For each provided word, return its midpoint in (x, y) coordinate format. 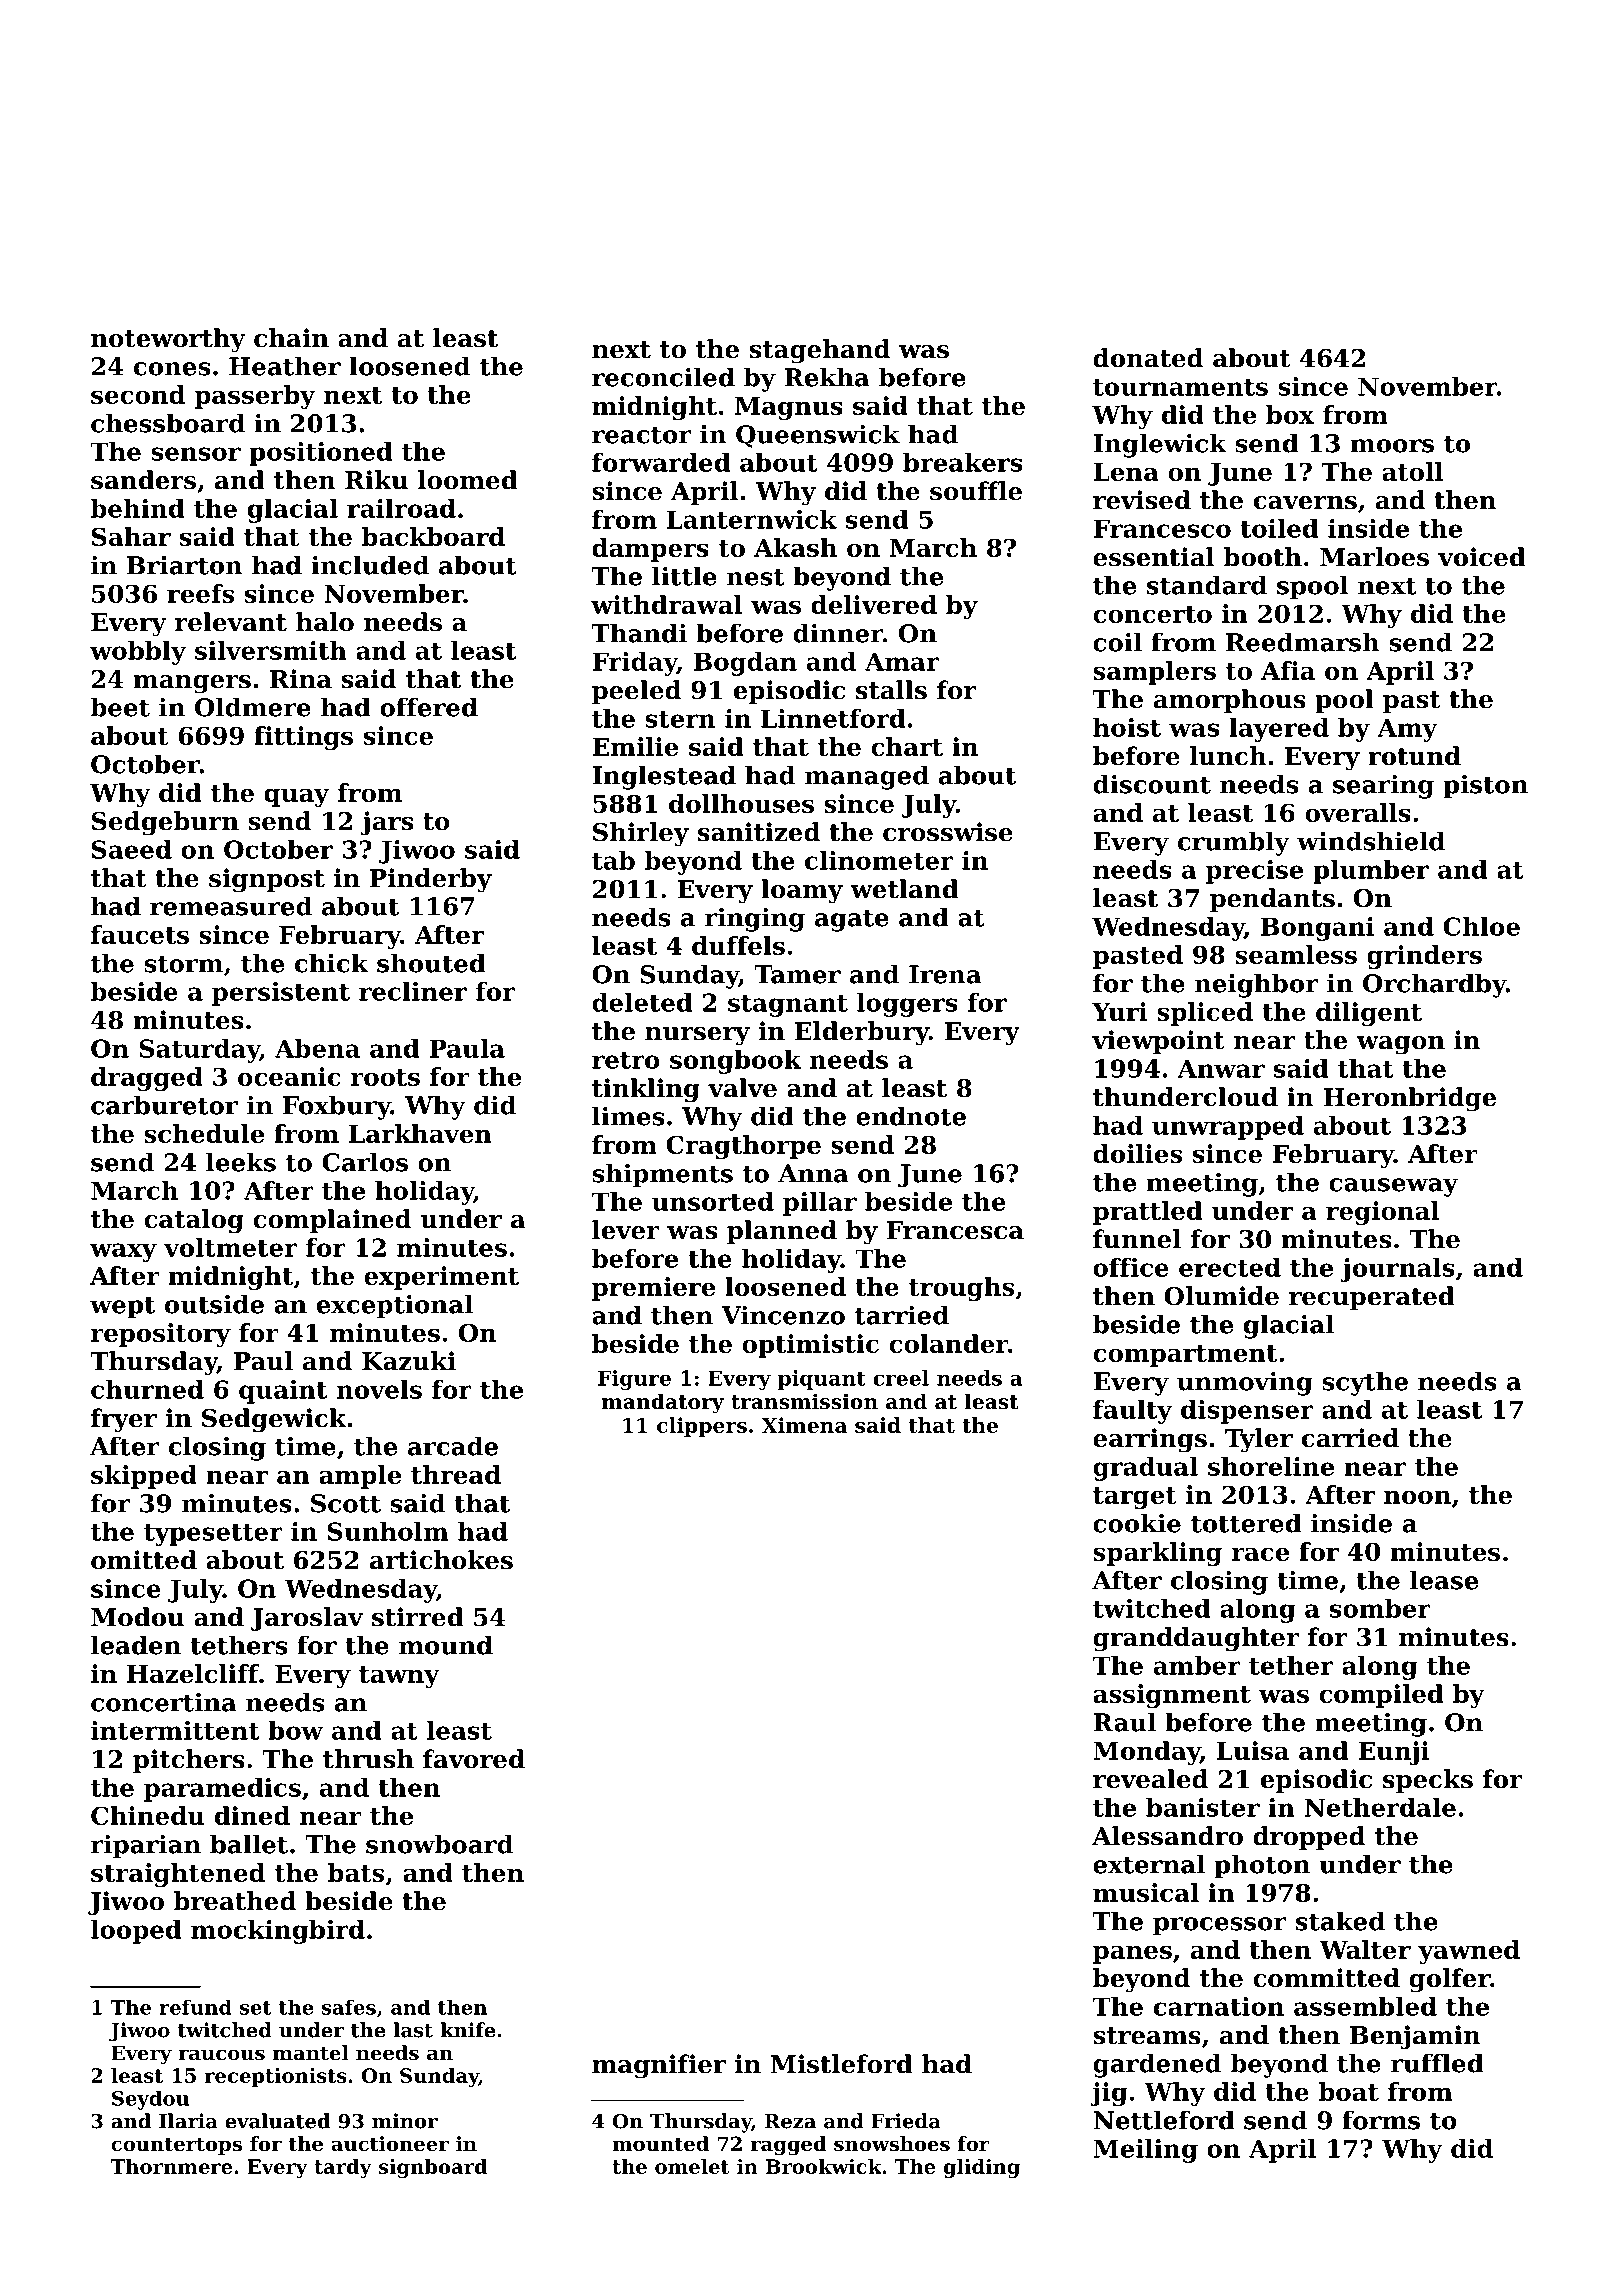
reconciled (663, 377)
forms (1381, 2120)
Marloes (1374, 557)
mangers (192, 684)
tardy (343, 2168)
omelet (692, 2166)
